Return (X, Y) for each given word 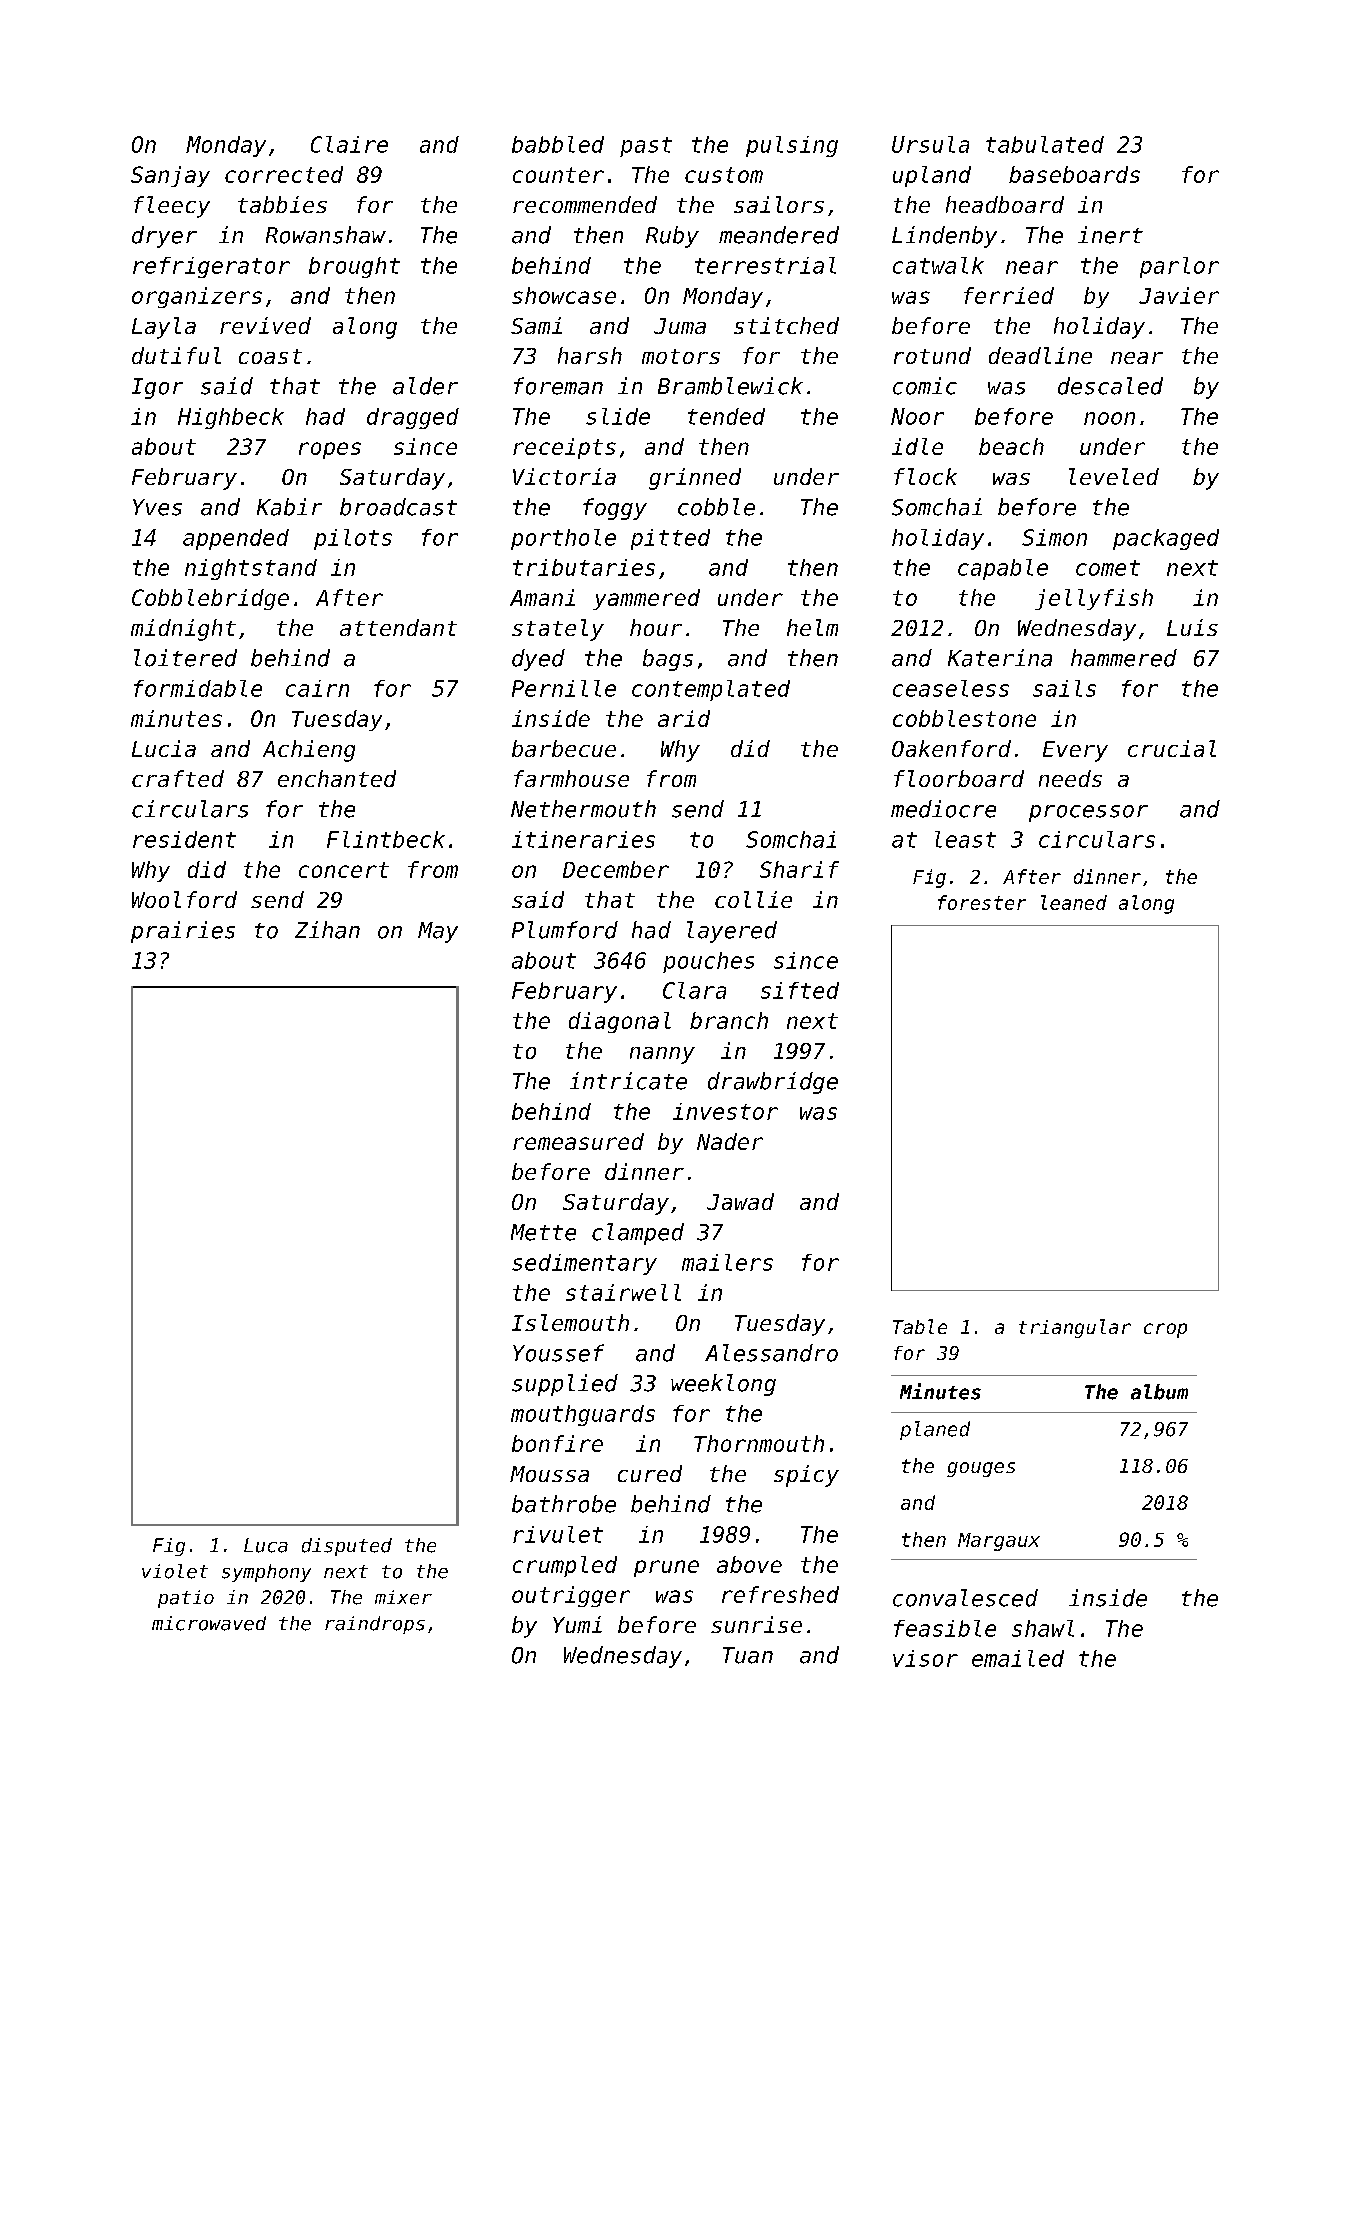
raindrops (375, 1625)
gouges (981, 1469)
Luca (266, 1545)
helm (812, 627)
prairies (183, 932)
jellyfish (1094, 599)
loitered (185, 658)
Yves (157, 507)
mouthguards (583, 1415)
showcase (564, 295)
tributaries (584, 567)
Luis (1192, 627)
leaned (1074, 902)
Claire (349, 144)
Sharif (799, 869)
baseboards (1074, 174)
